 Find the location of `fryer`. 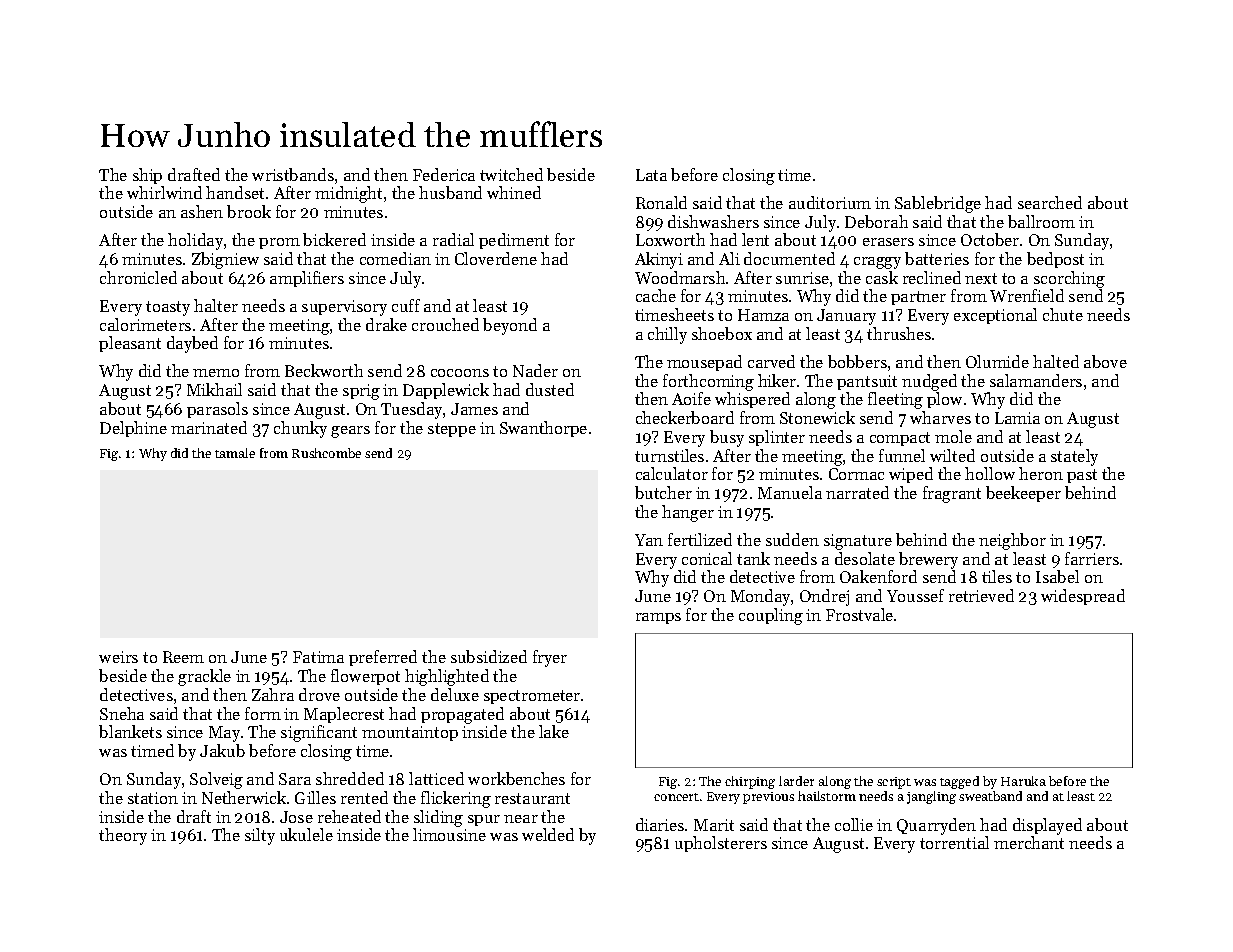

fryer is located at coordinates (550, 658).
